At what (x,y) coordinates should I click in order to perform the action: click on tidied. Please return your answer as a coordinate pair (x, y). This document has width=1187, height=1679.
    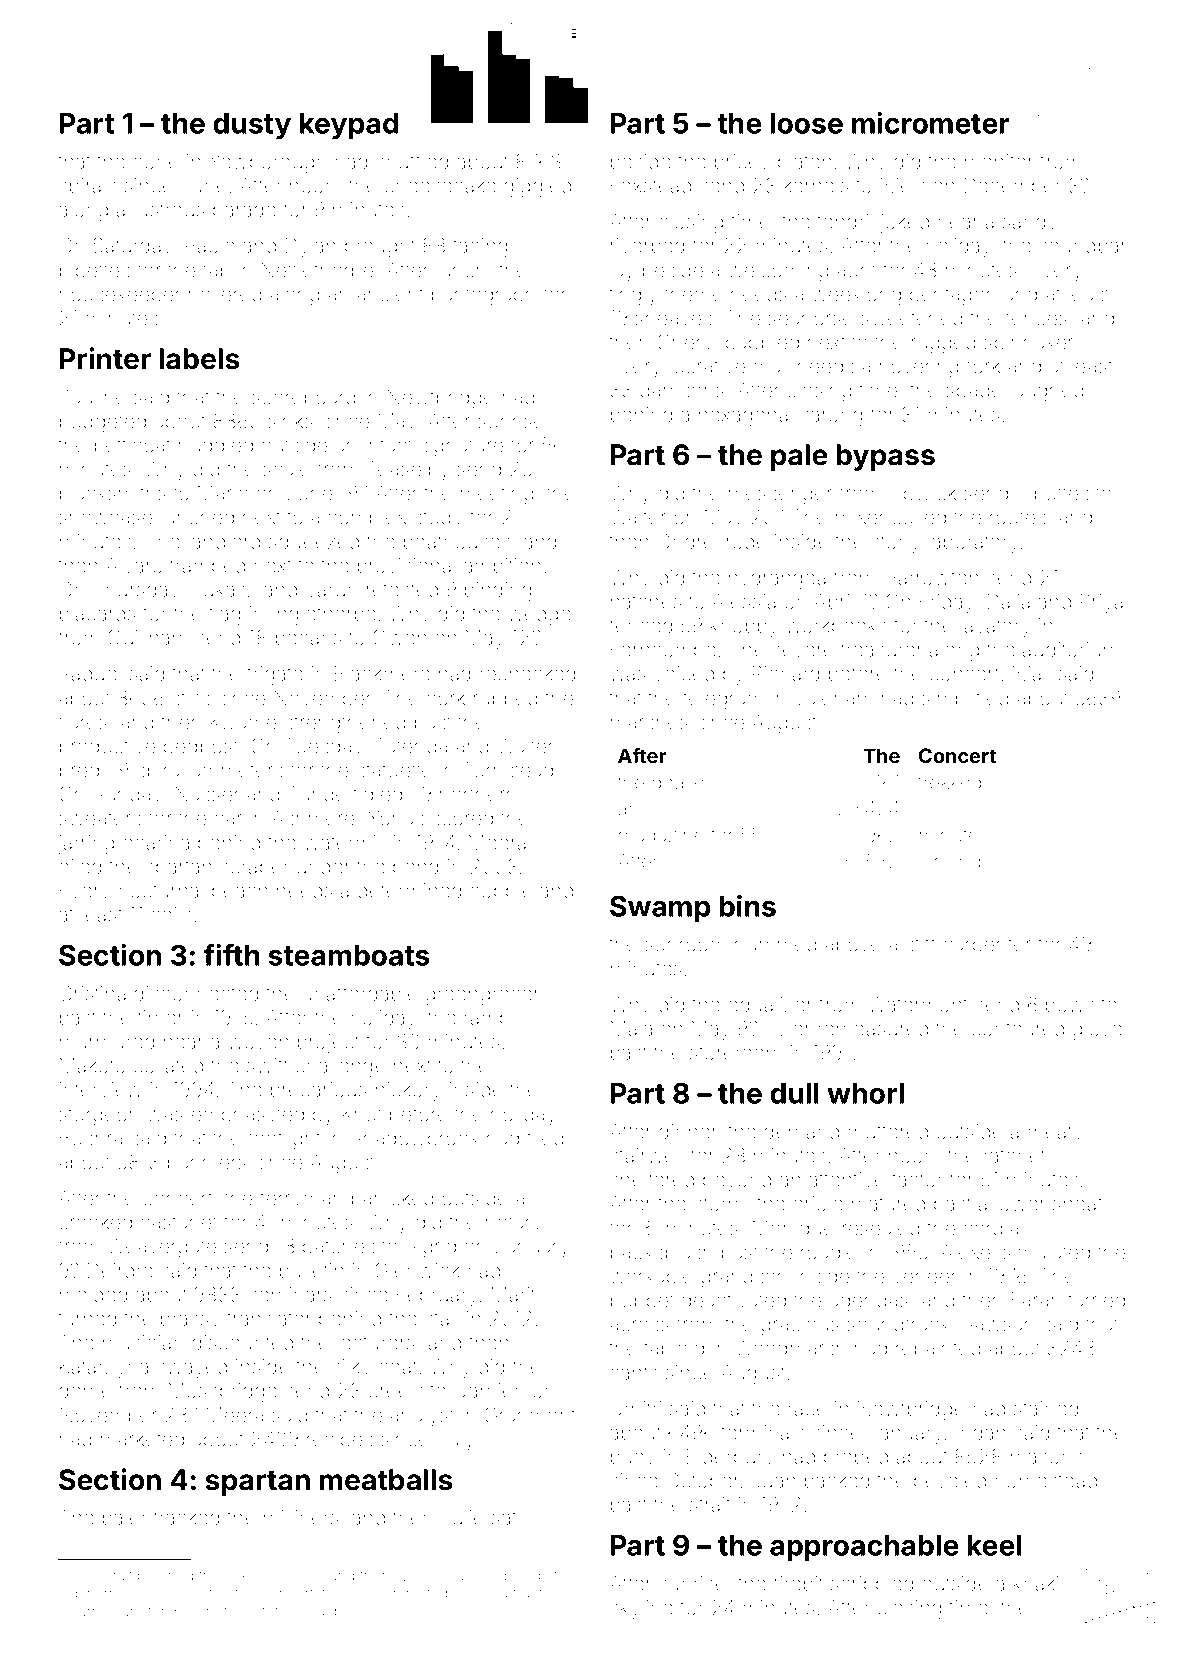
    Looking at the image, I should click on (377, 794).
